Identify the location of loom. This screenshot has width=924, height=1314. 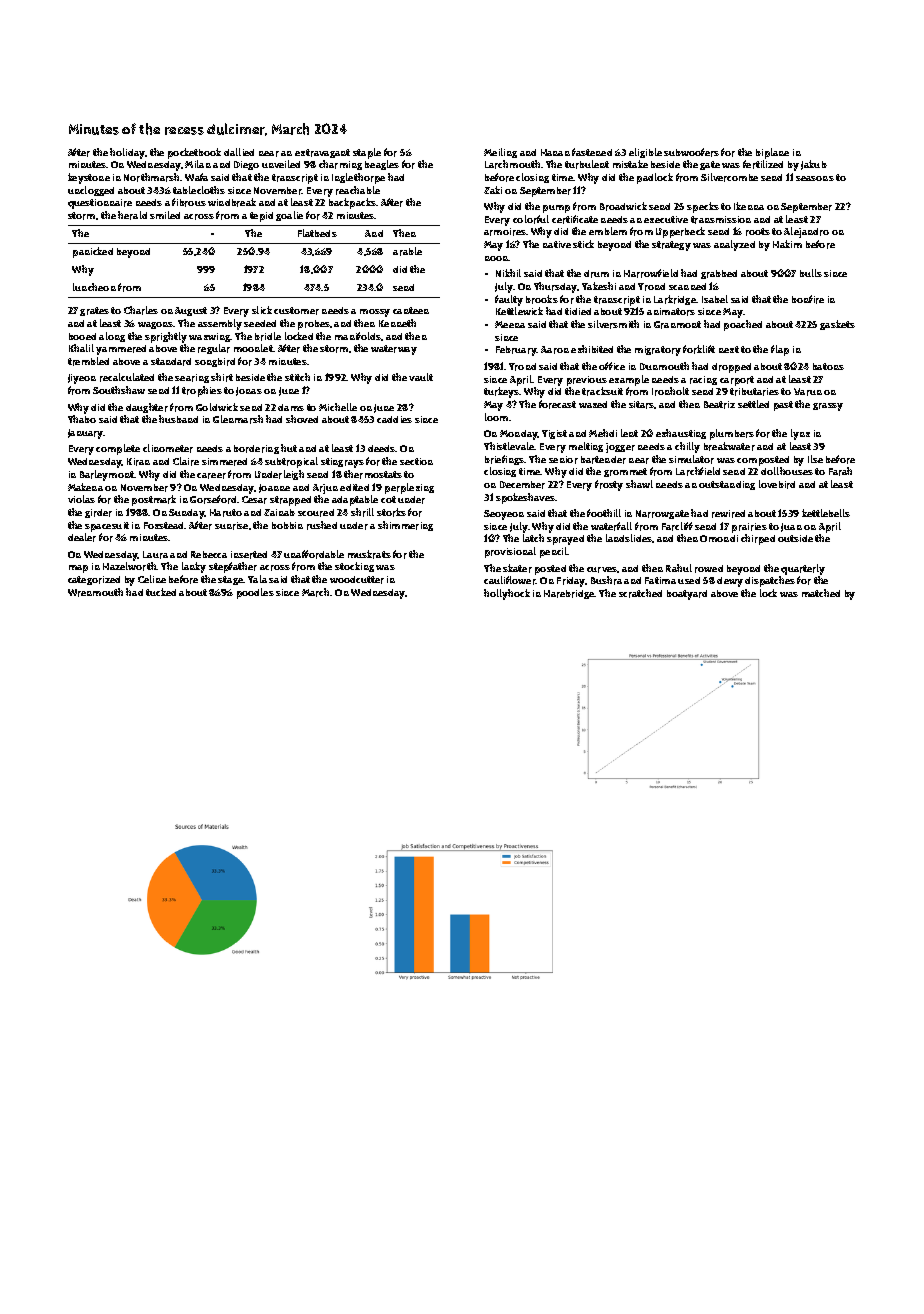
(496, 417).
